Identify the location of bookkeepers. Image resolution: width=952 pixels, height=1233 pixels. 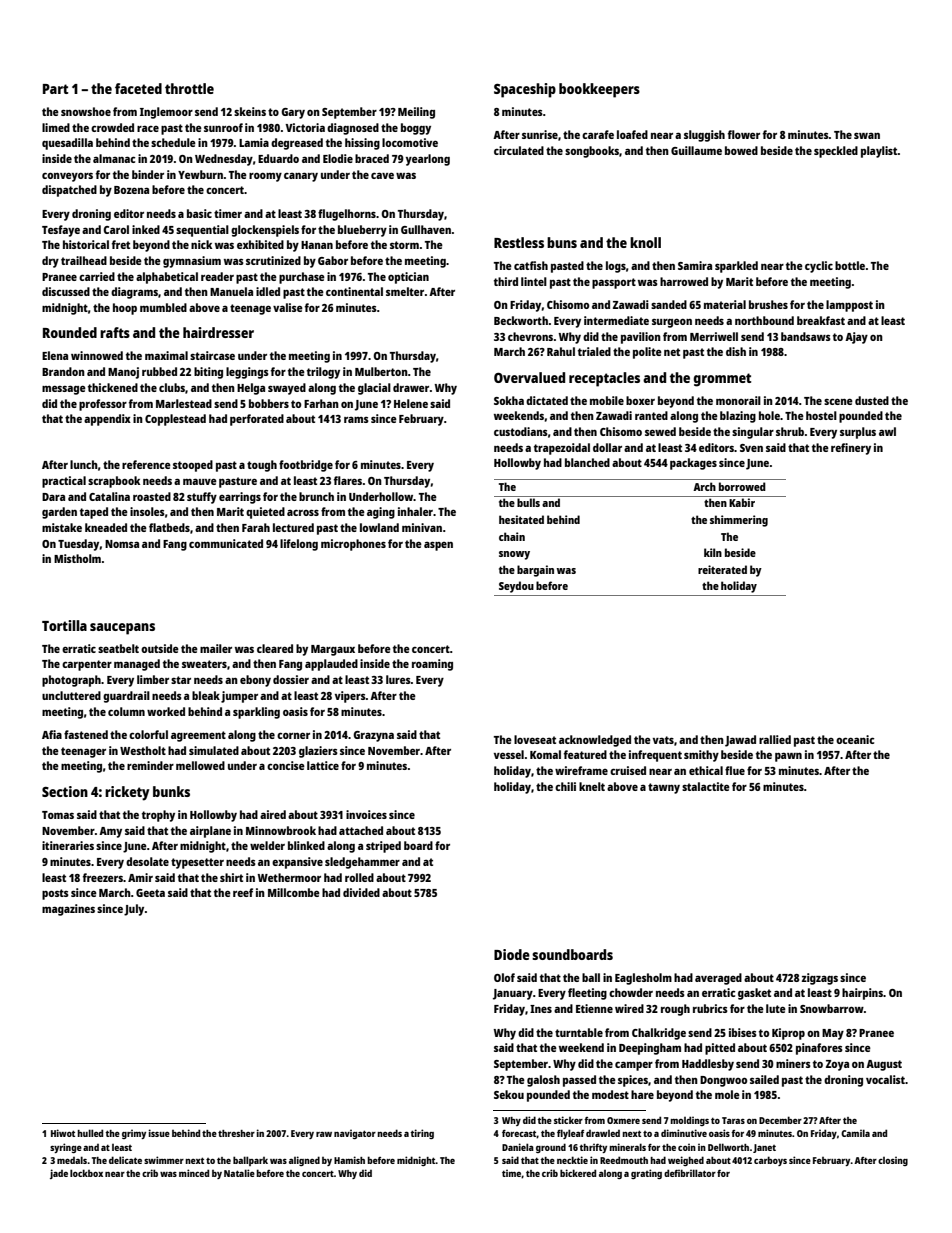
(599, 90).
